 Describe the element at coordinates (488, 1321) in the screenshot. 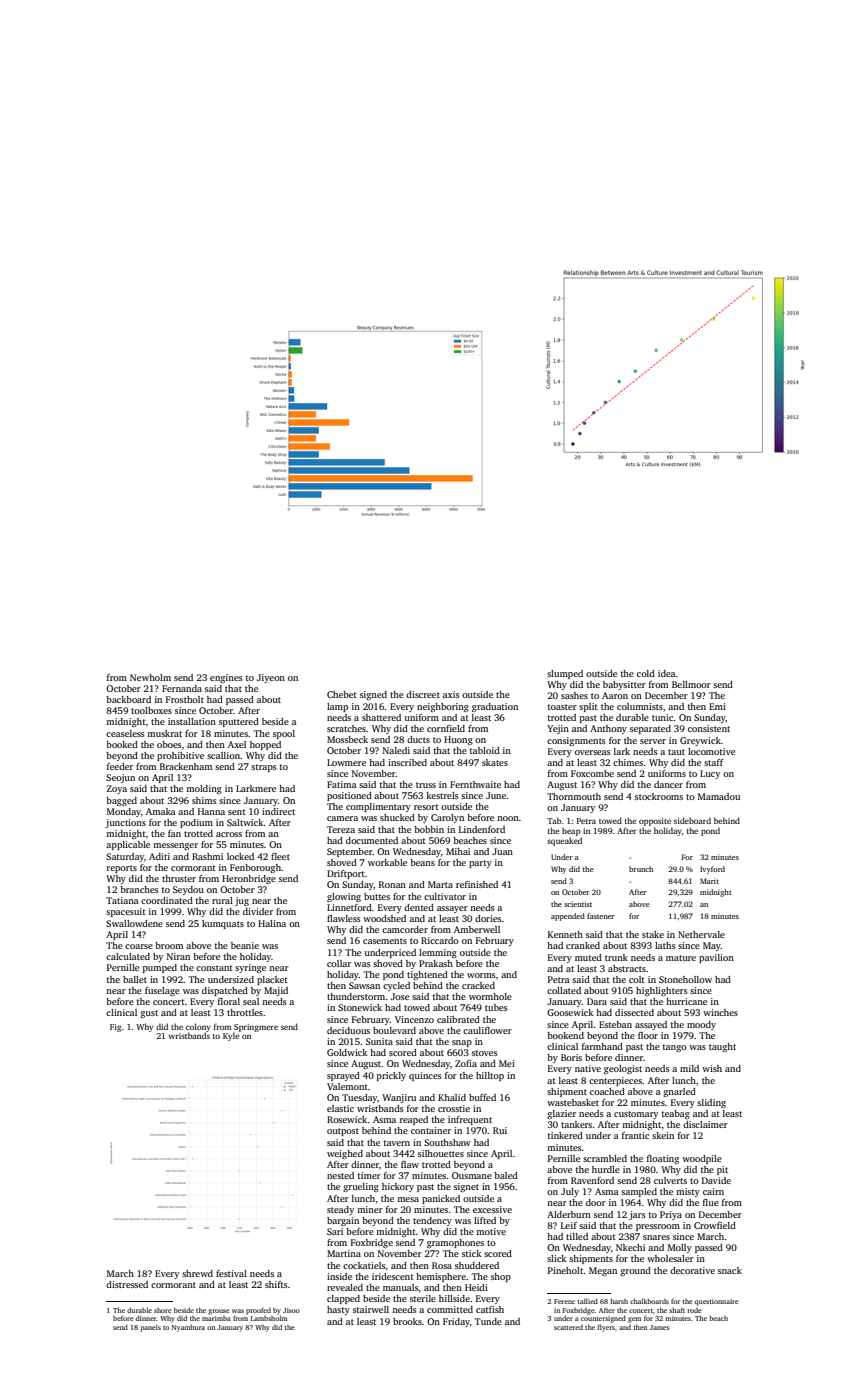

I see `Tunde` at that location.
